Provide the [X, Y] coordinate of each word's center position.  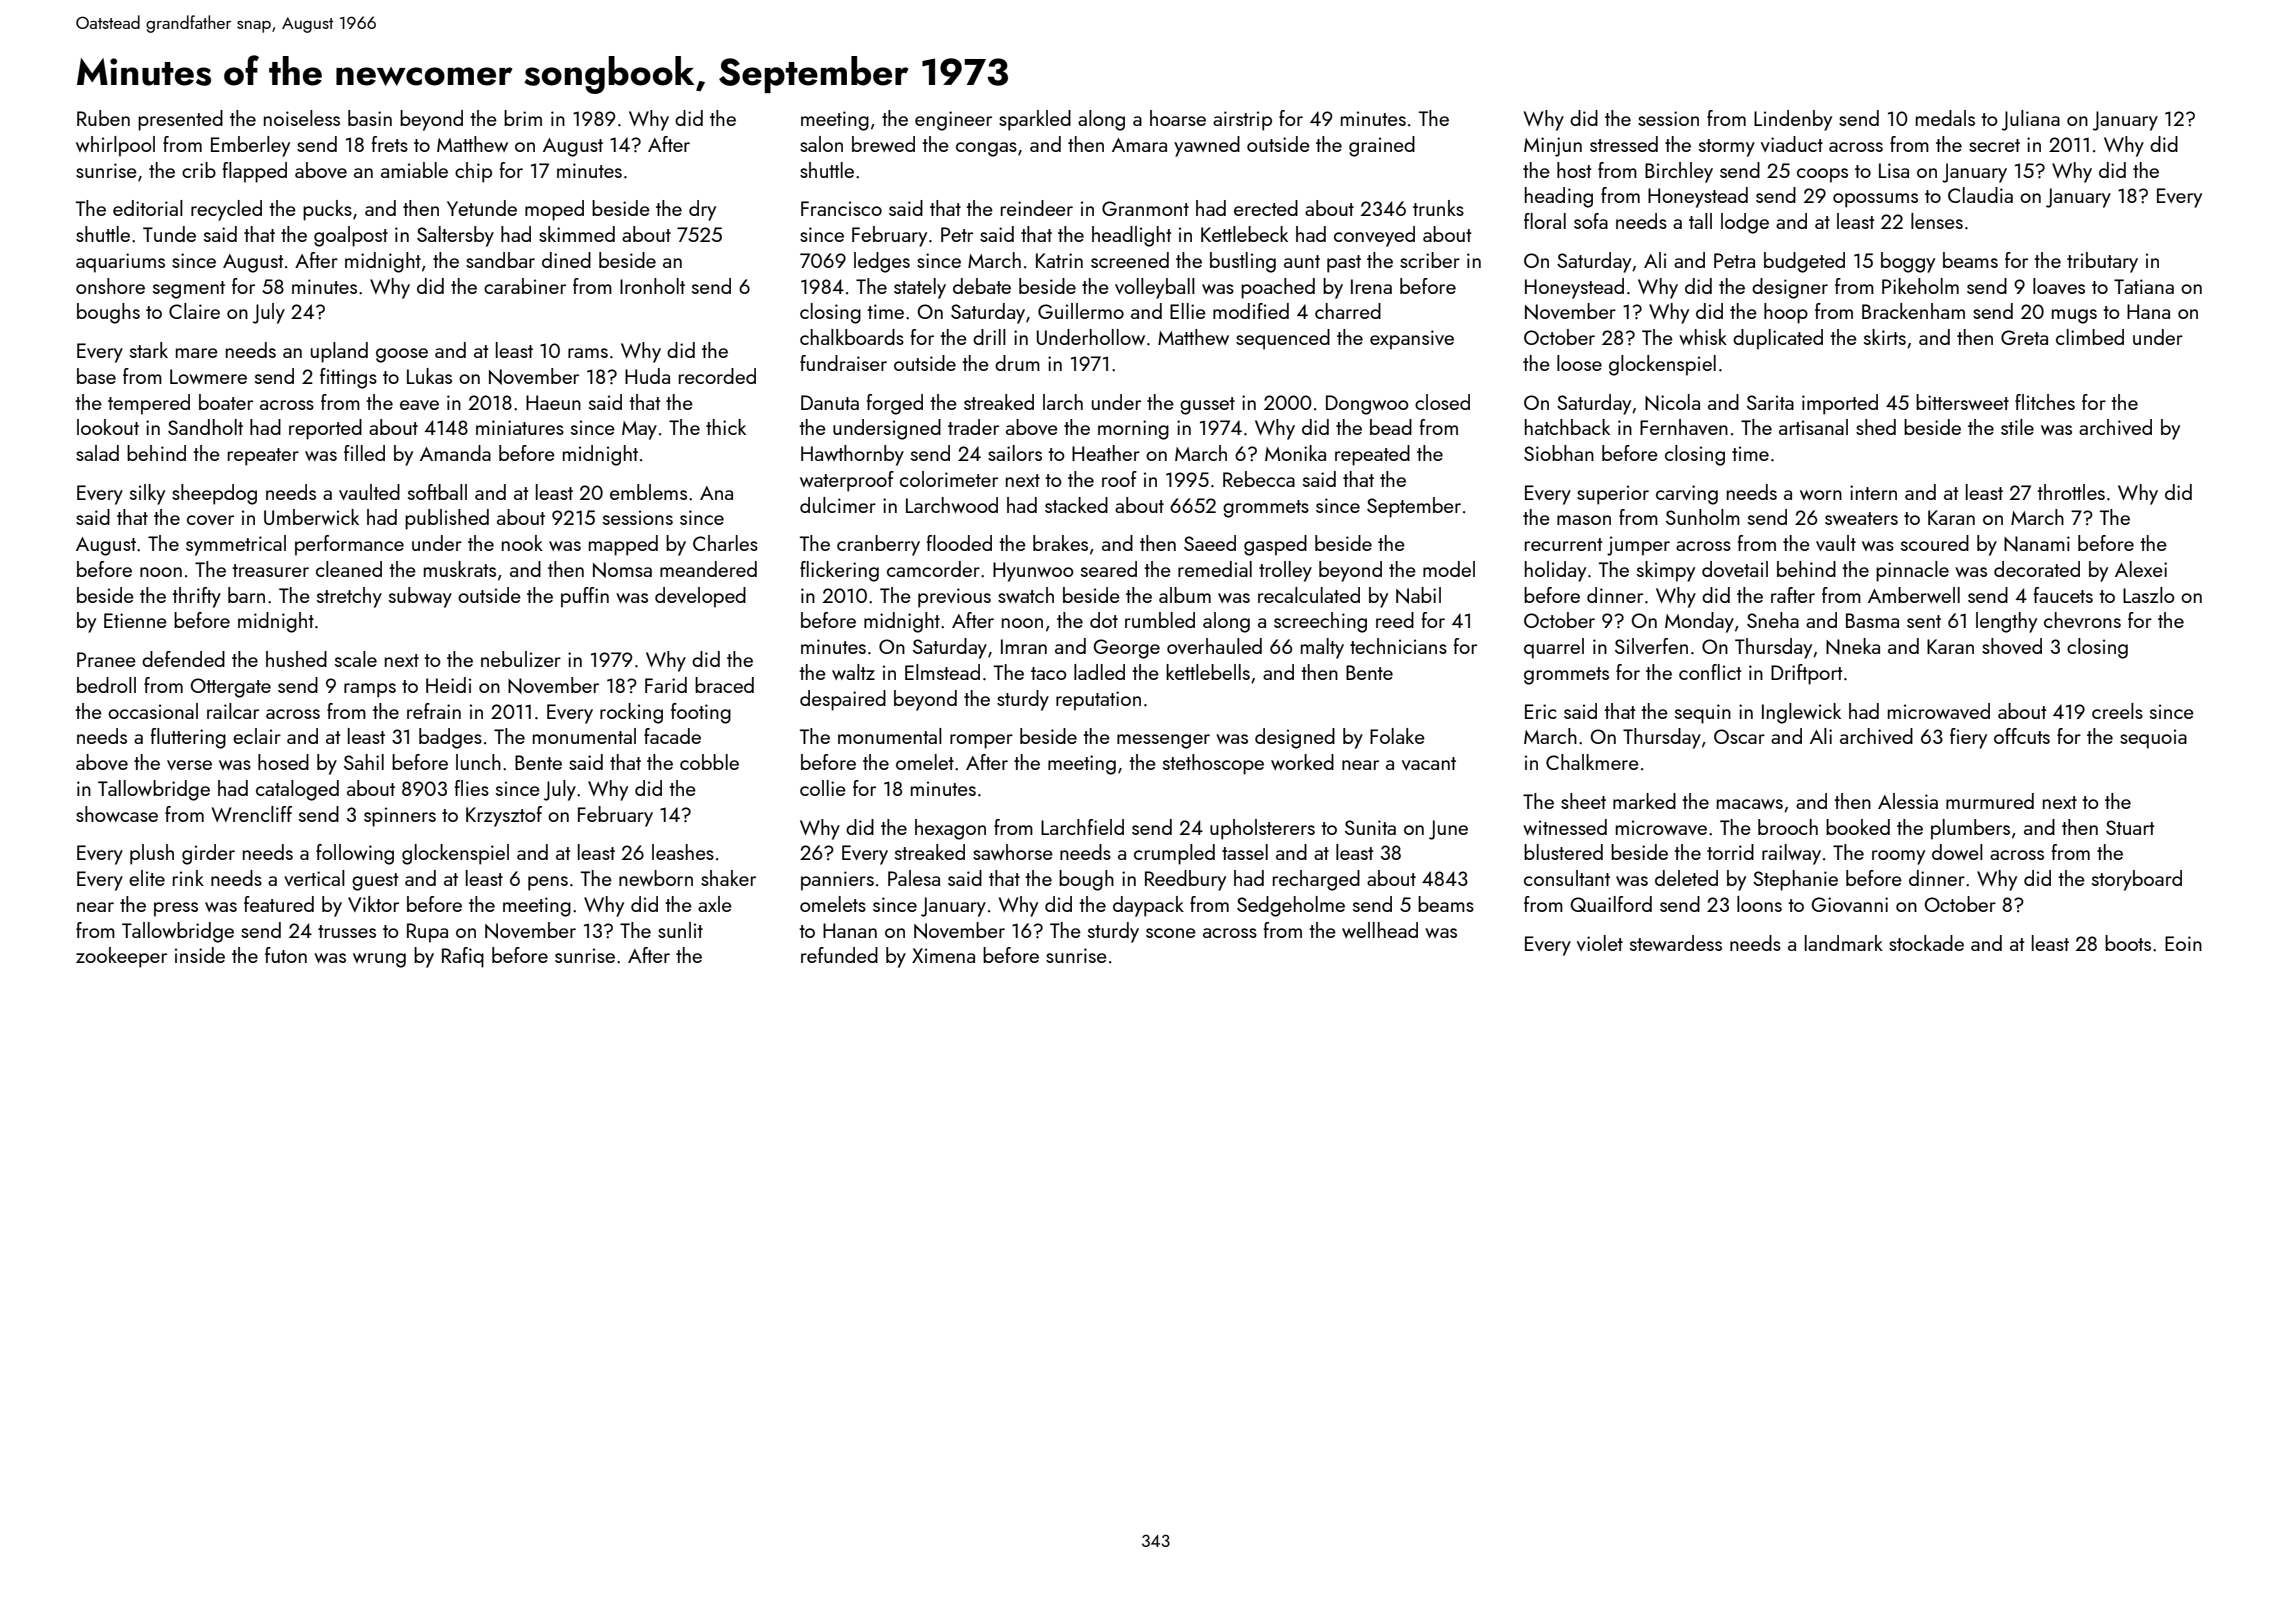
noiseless [302, 118]
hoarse [1178, 118]
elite [147, 878]
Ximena [943, 955]
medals [1945, 118]
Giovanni [1849, 904]
